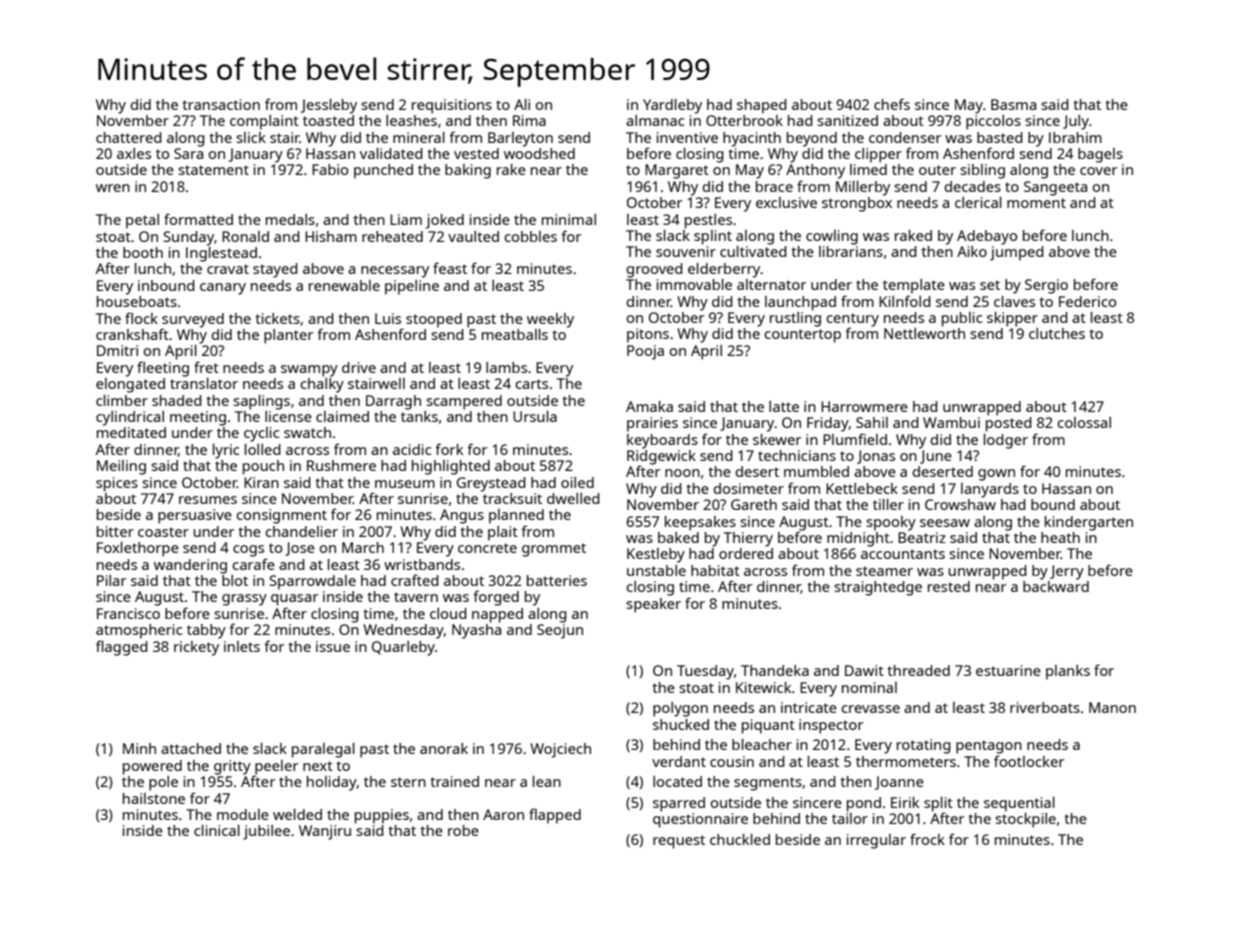 The height and width of the document is (952, 1233). I want to click on Aaron, so click(503, 814).
